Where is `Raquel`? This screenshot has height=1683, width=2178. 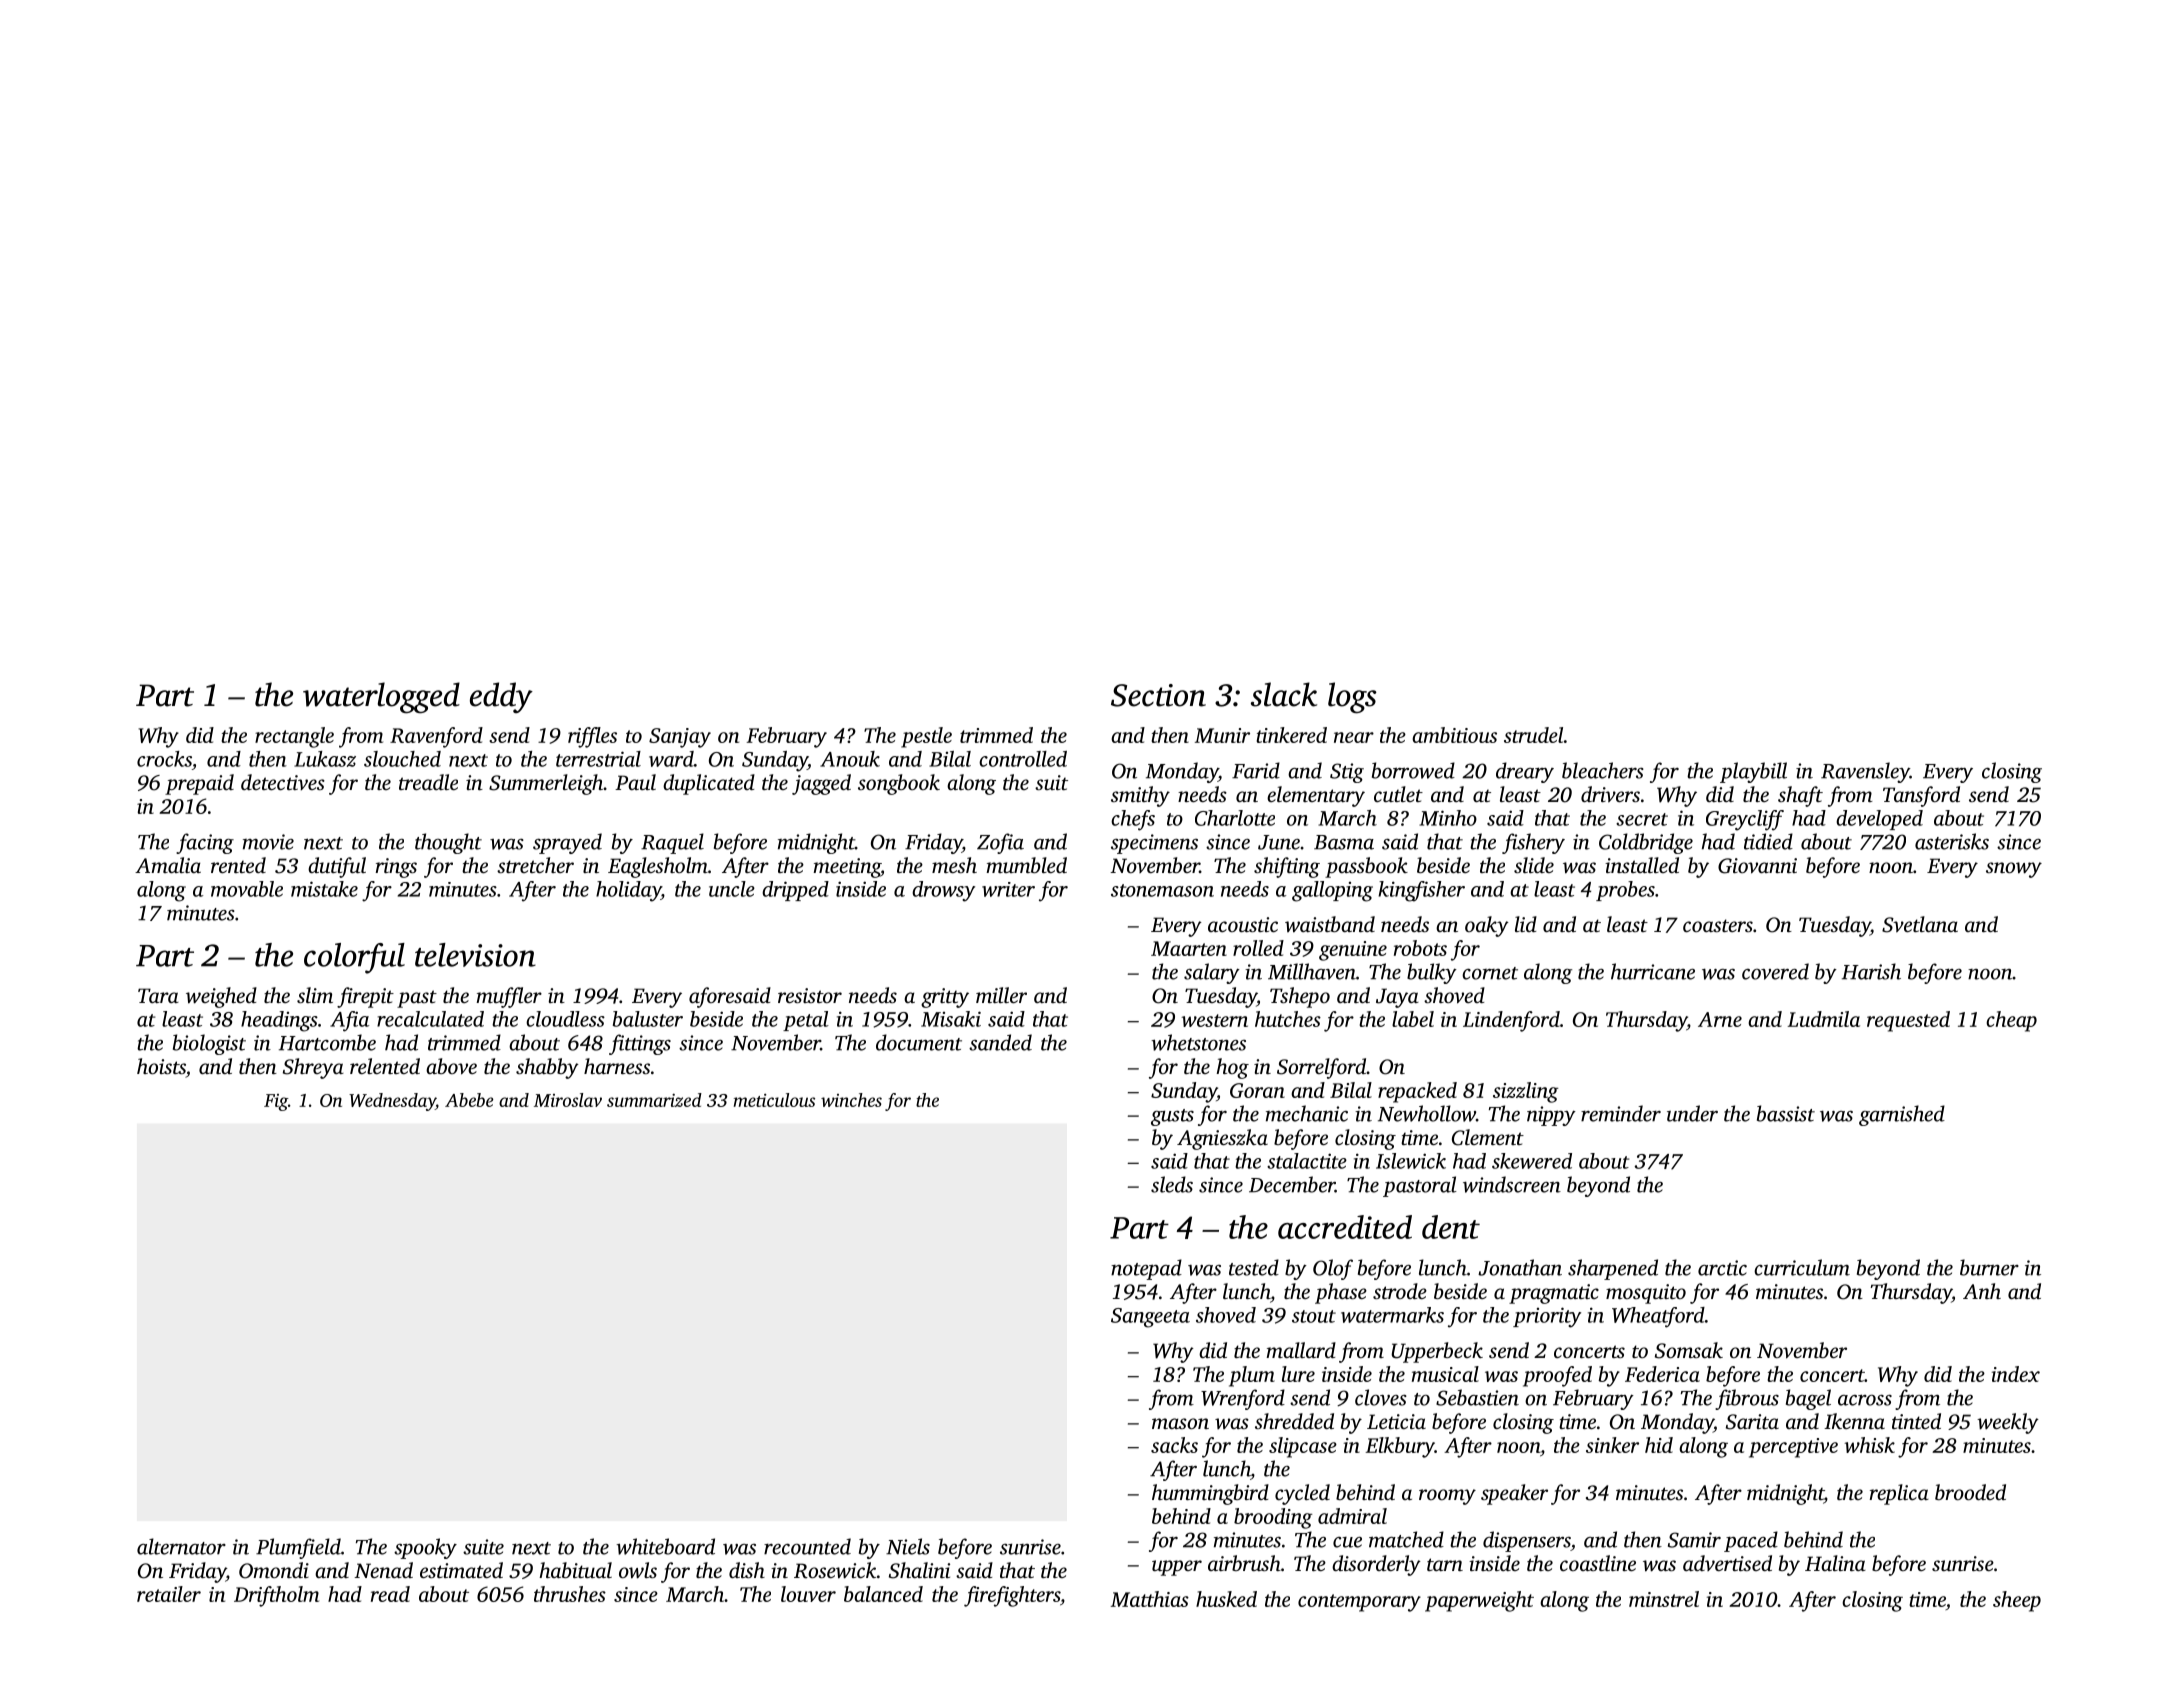 Raquel is located at coordinates (672, 843).
